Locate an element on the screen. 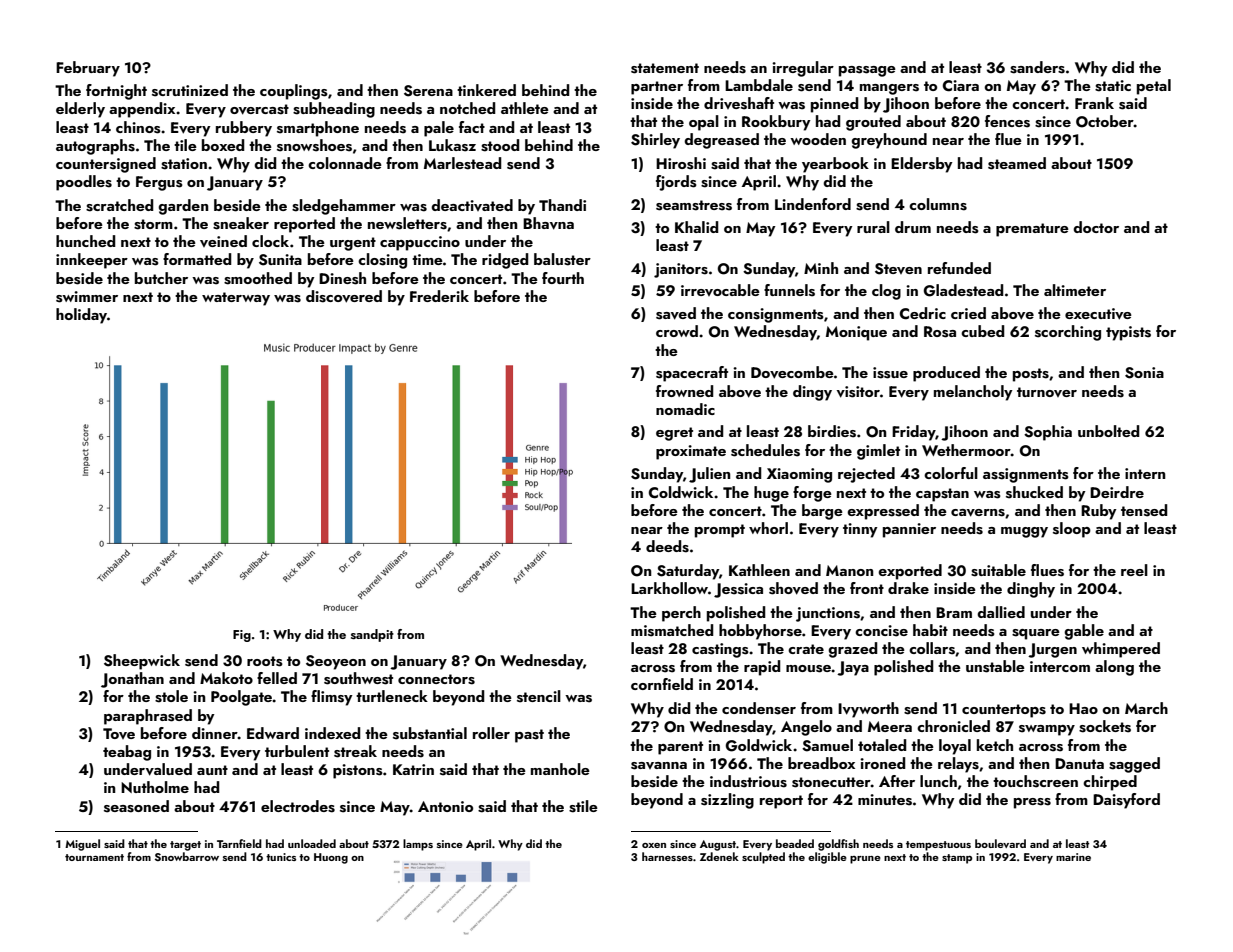  fortnight is located at coordinates (116, 92).
